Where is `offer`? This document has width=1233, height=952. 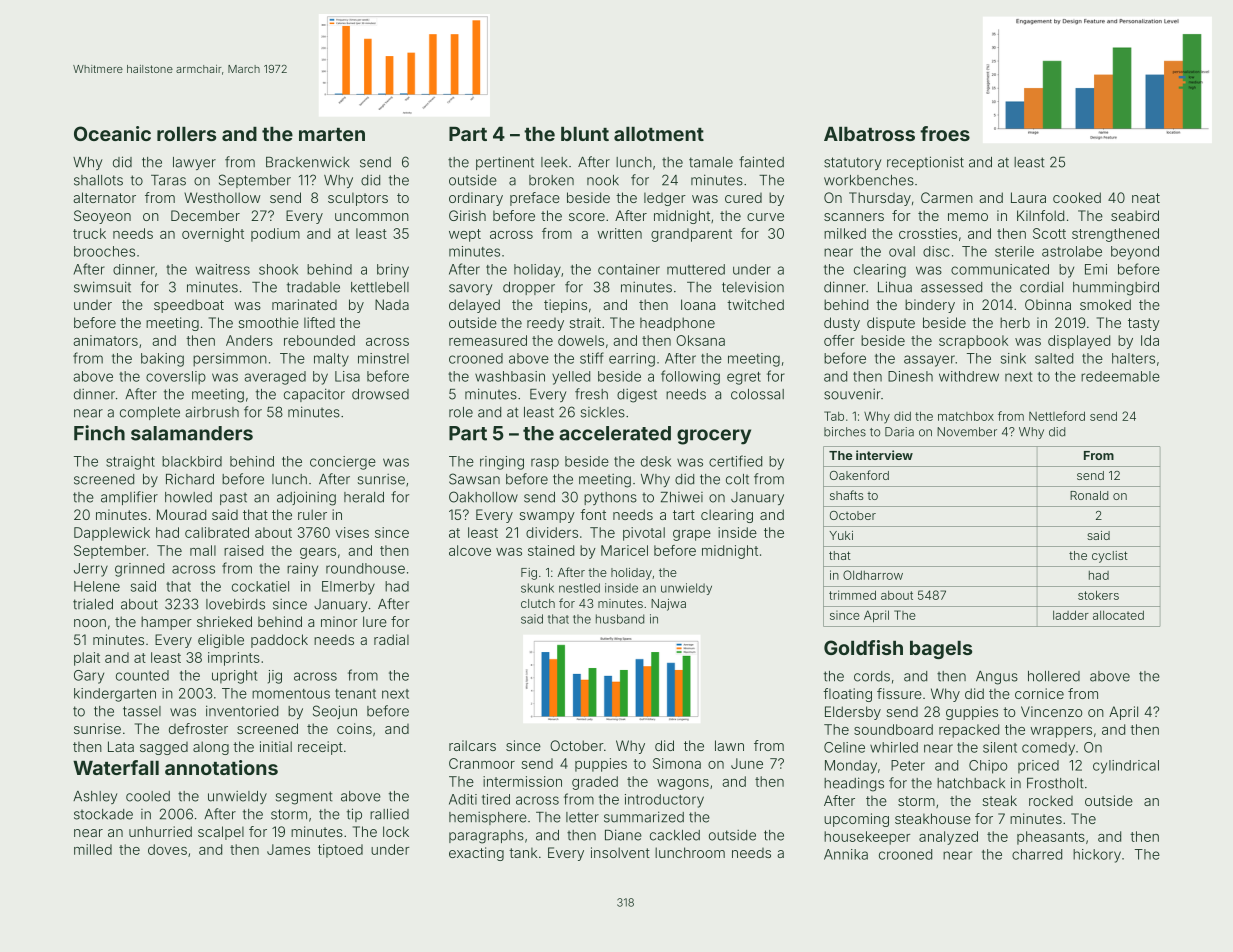 offer is located at coordinates (839, 340).
